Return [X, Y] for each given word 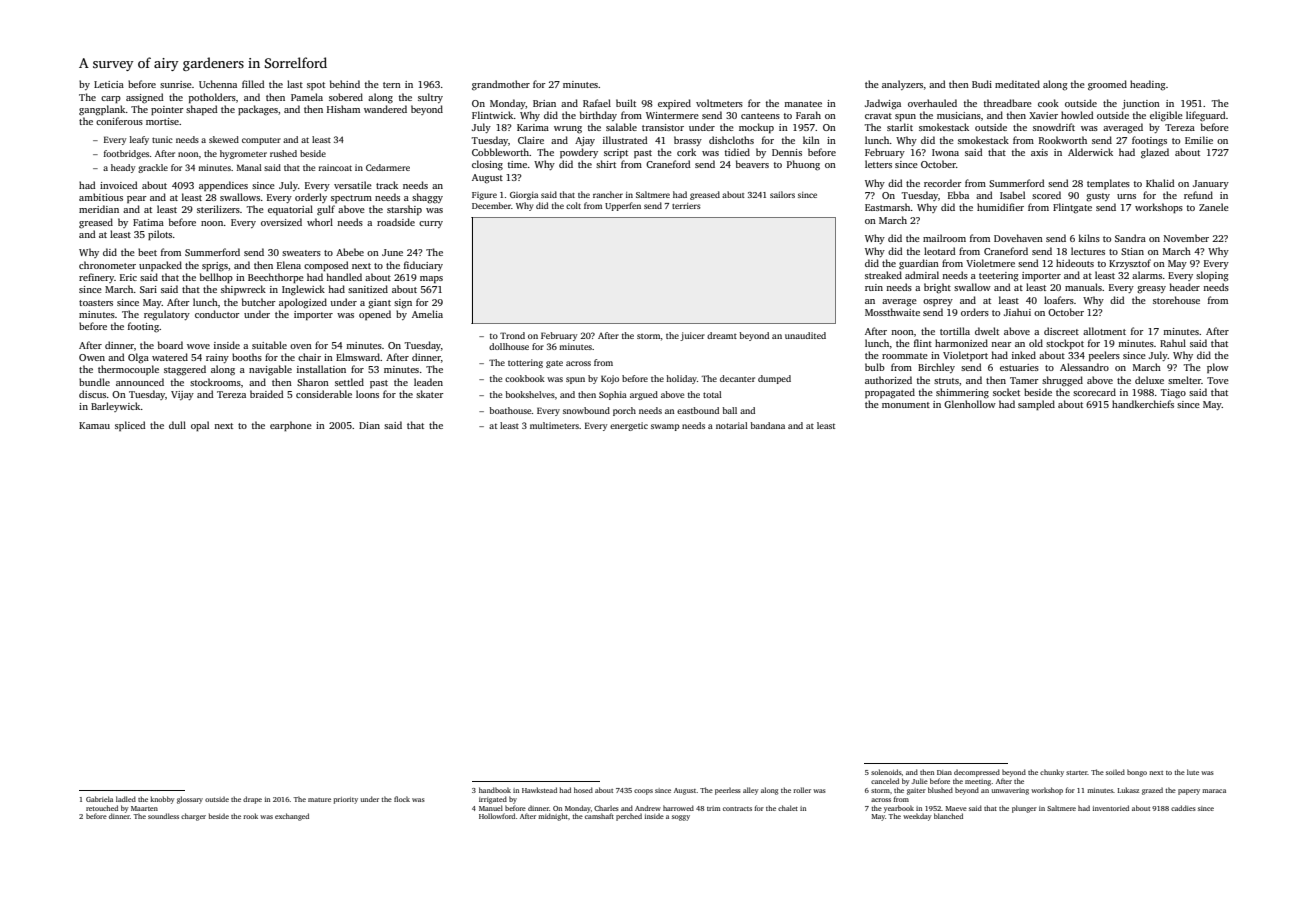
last [295, 84]
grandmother [501, 85]
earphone [291, 426]
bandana [767, 425]
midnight [553, 817]
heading [1147, 85]
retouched [102, 808]
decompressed [977, 773]
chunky [1052, 773]
